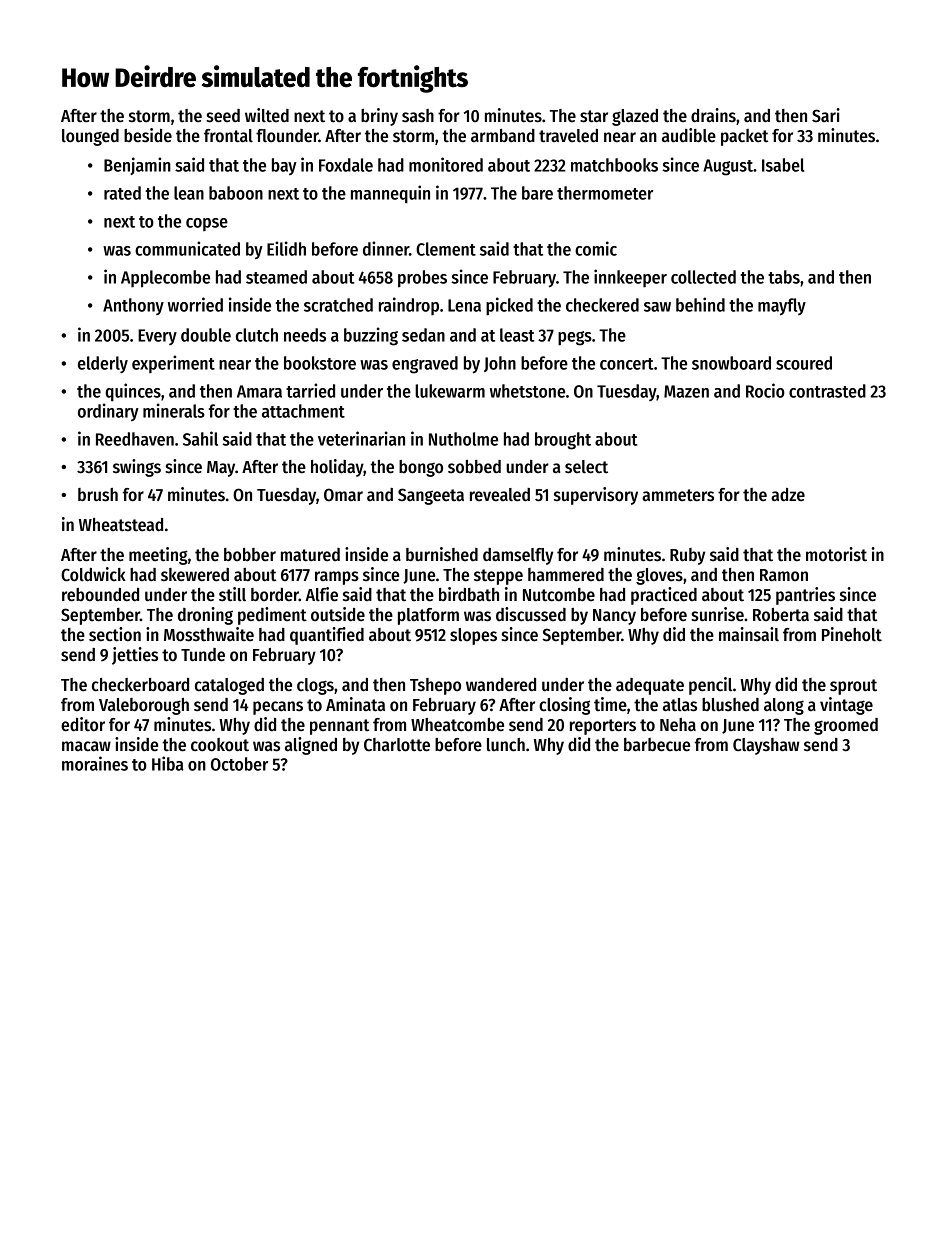  Describe the element at coordinates (804, 363) in the image. I see `scoured` at that location.
